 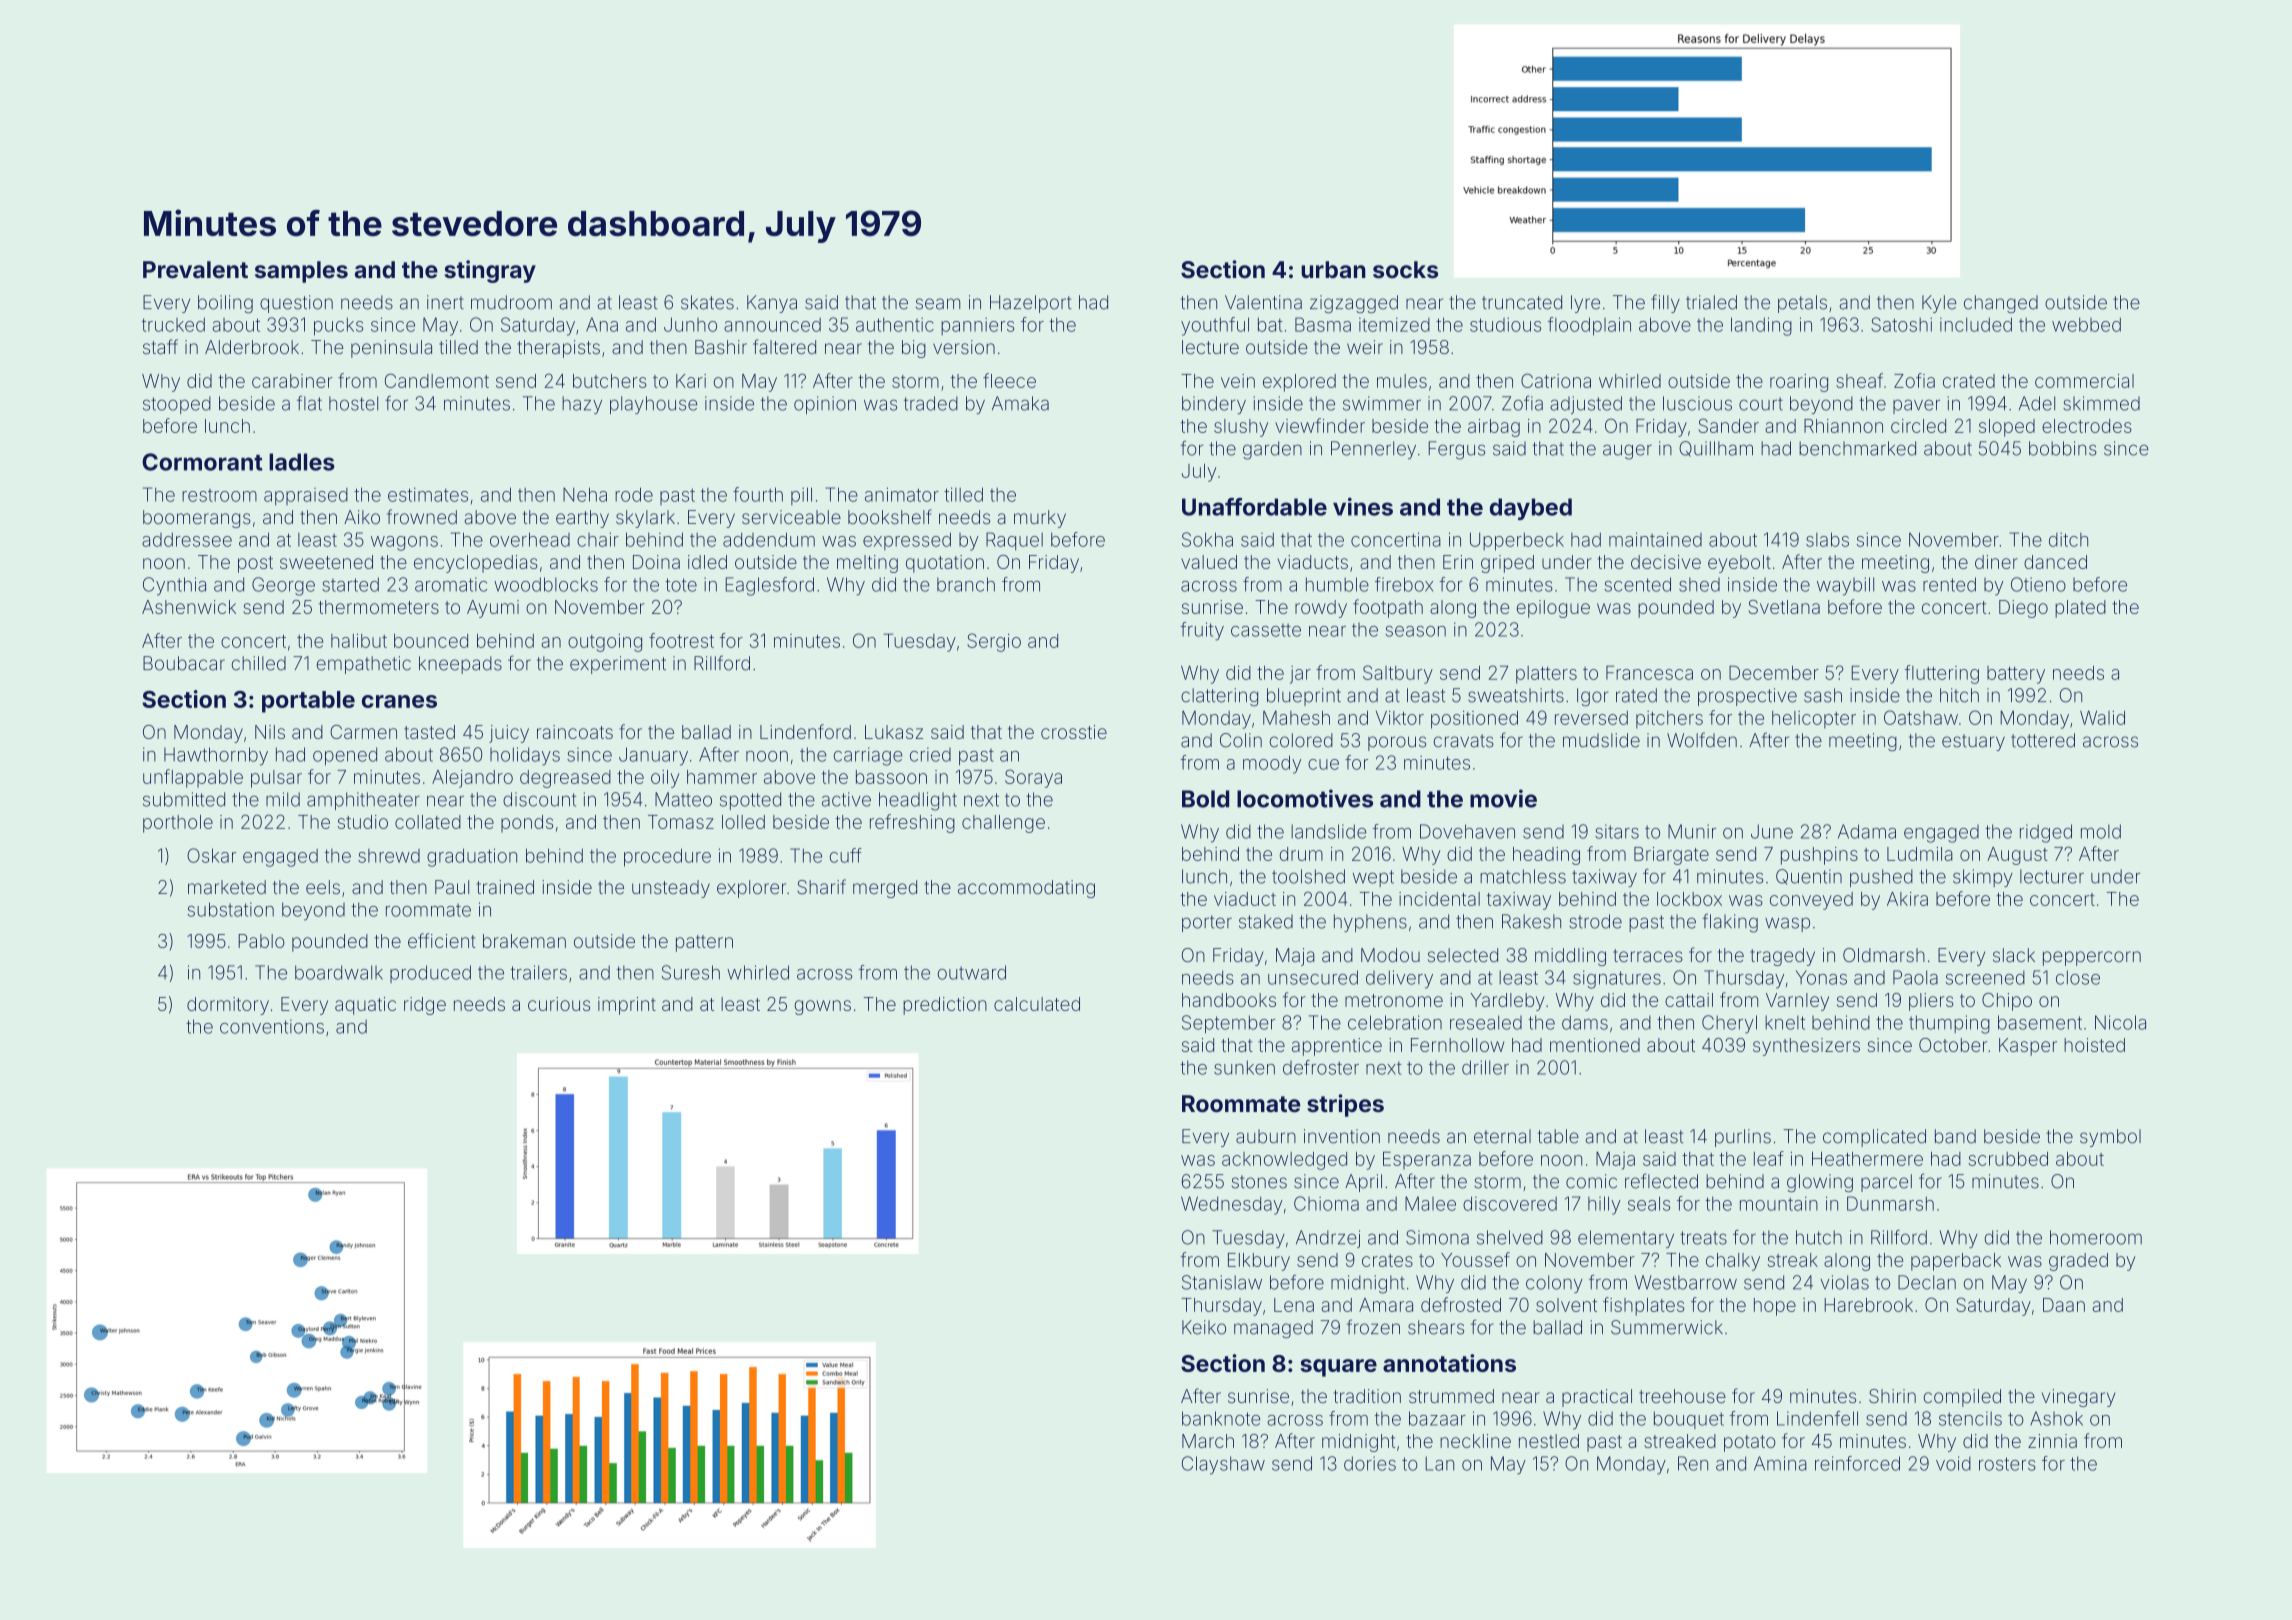 I want to click on fourth, so click(x=758, y=494).
